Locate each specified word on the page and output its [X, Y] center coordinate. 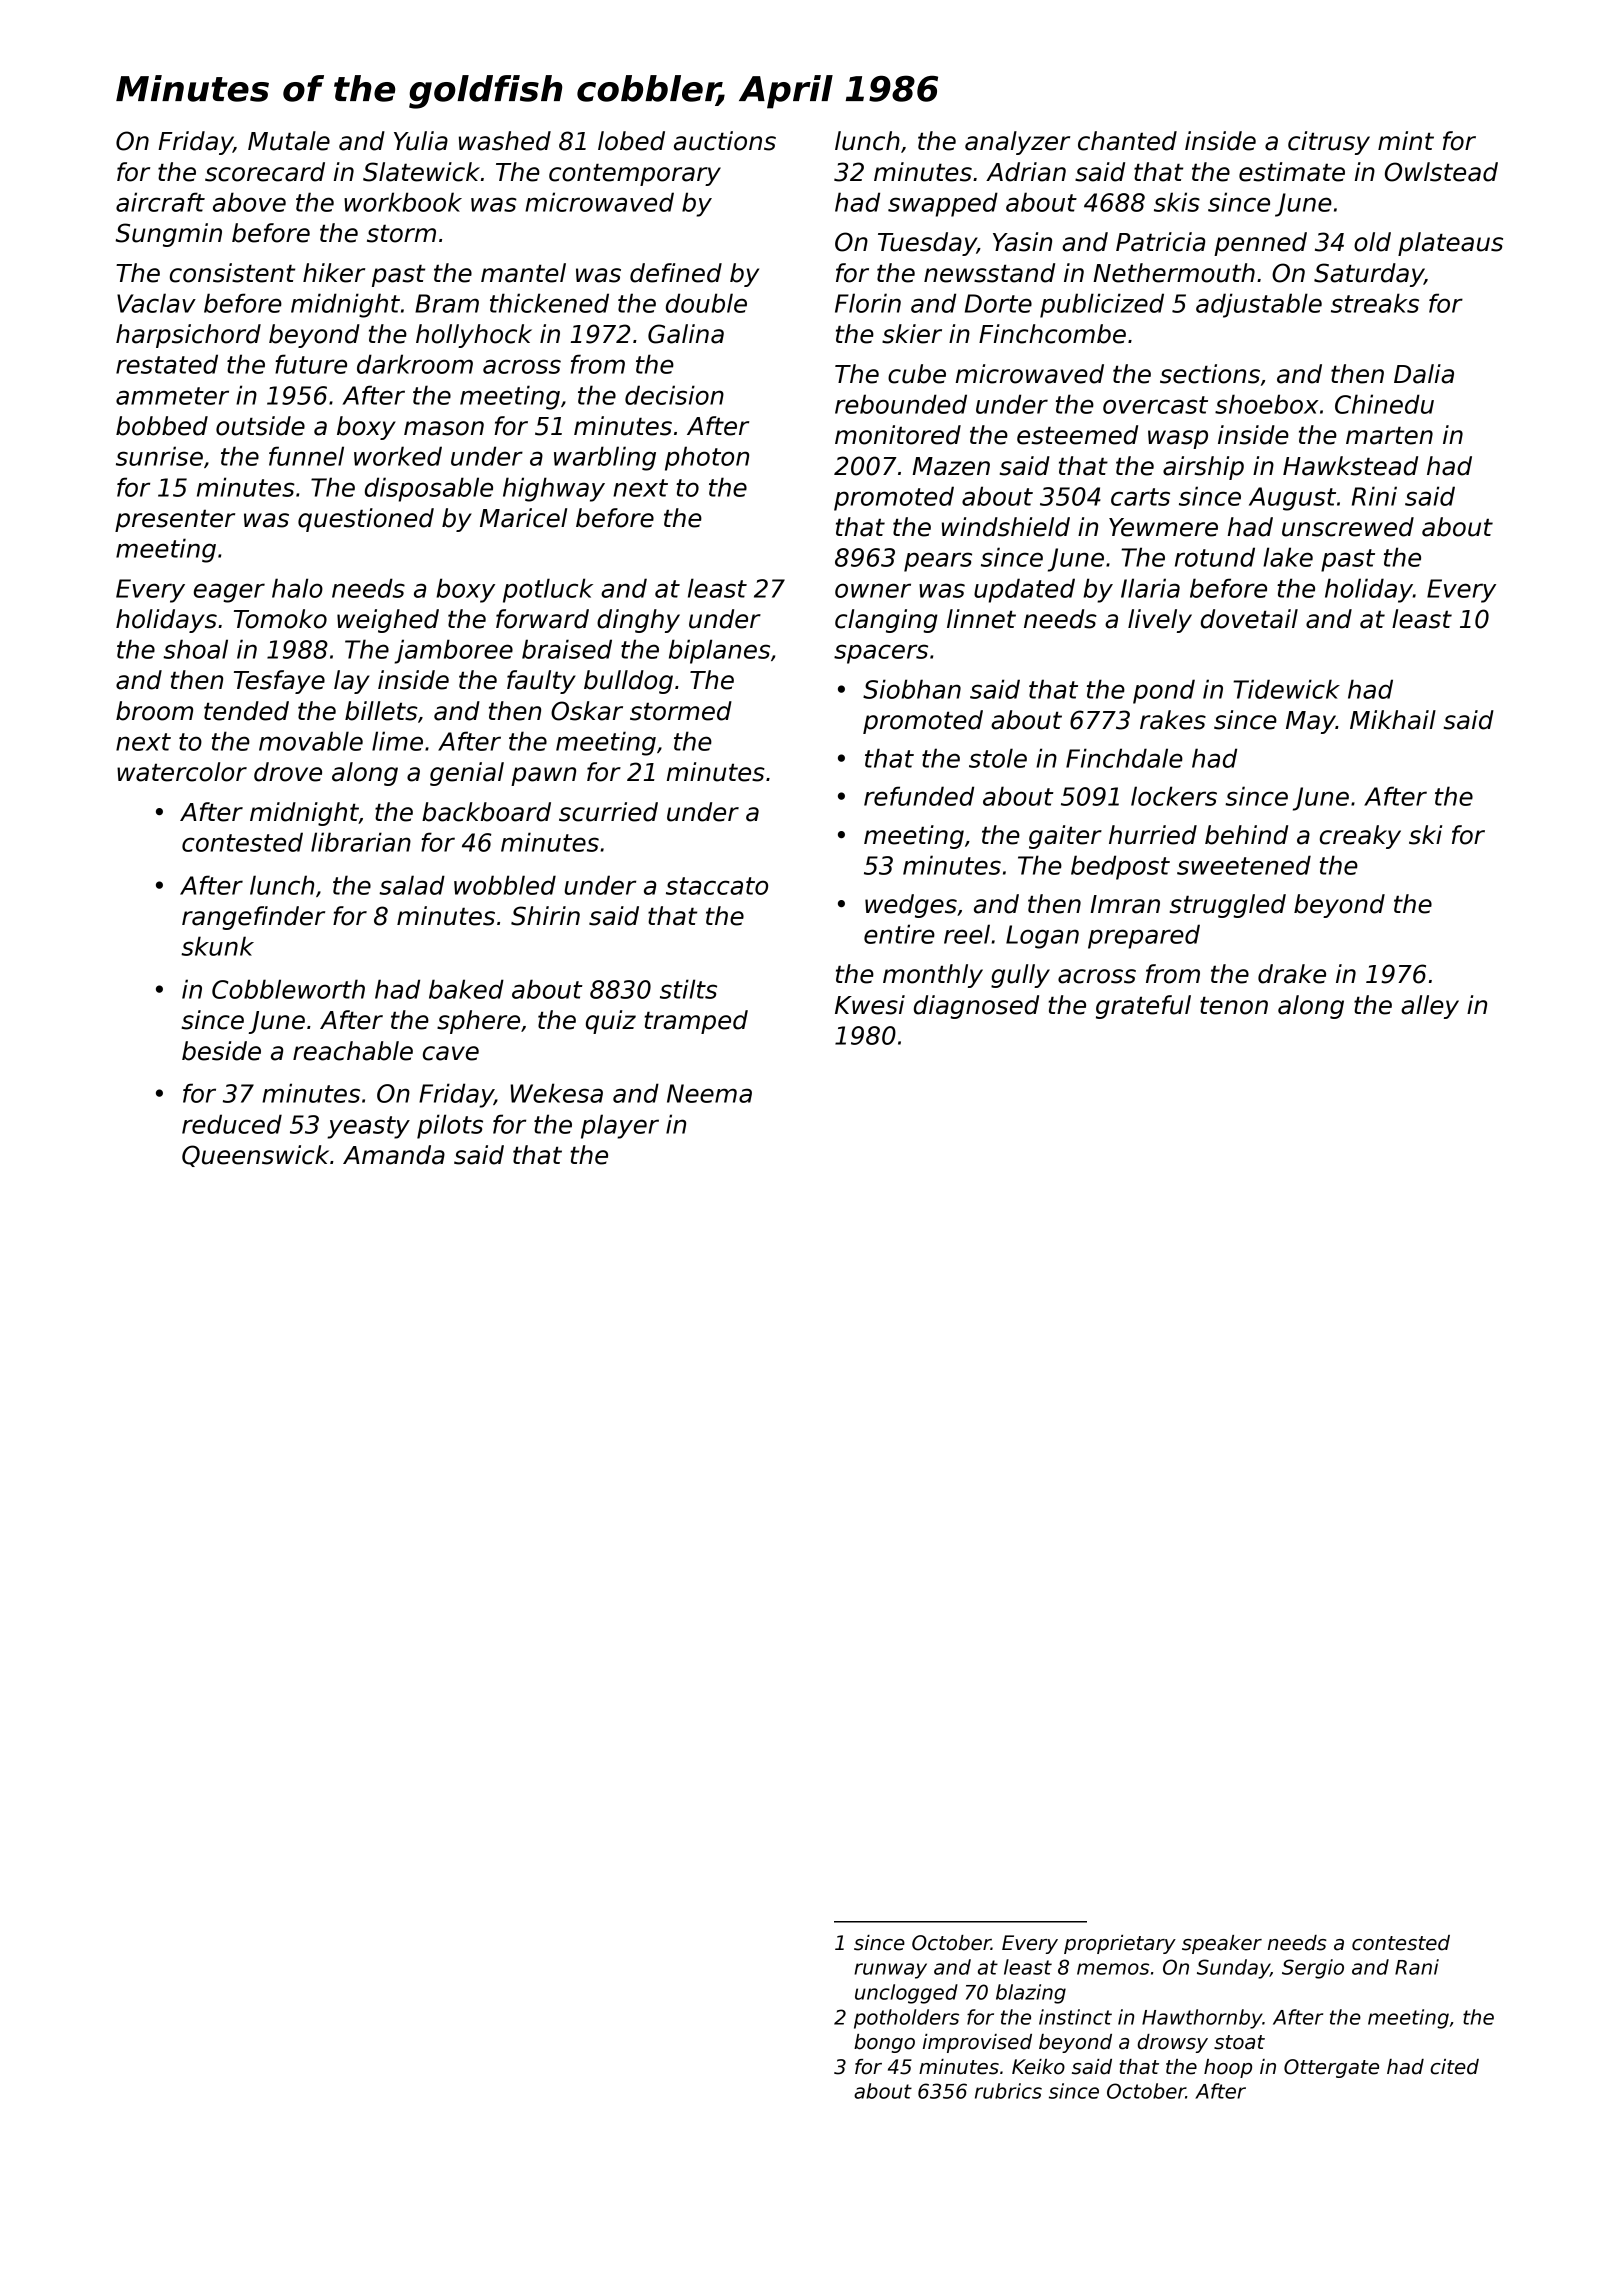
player [620, 1126]
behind [1246, 835]
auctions [725, 141]
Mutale [289, 141]
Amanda [394, 1155]
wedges [911, 906]
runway [890, 1971]
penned [1260, 244]
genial [467, 774]
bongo [884, 2043]
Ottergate [1331, 2068]
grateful [1143, 1007]
